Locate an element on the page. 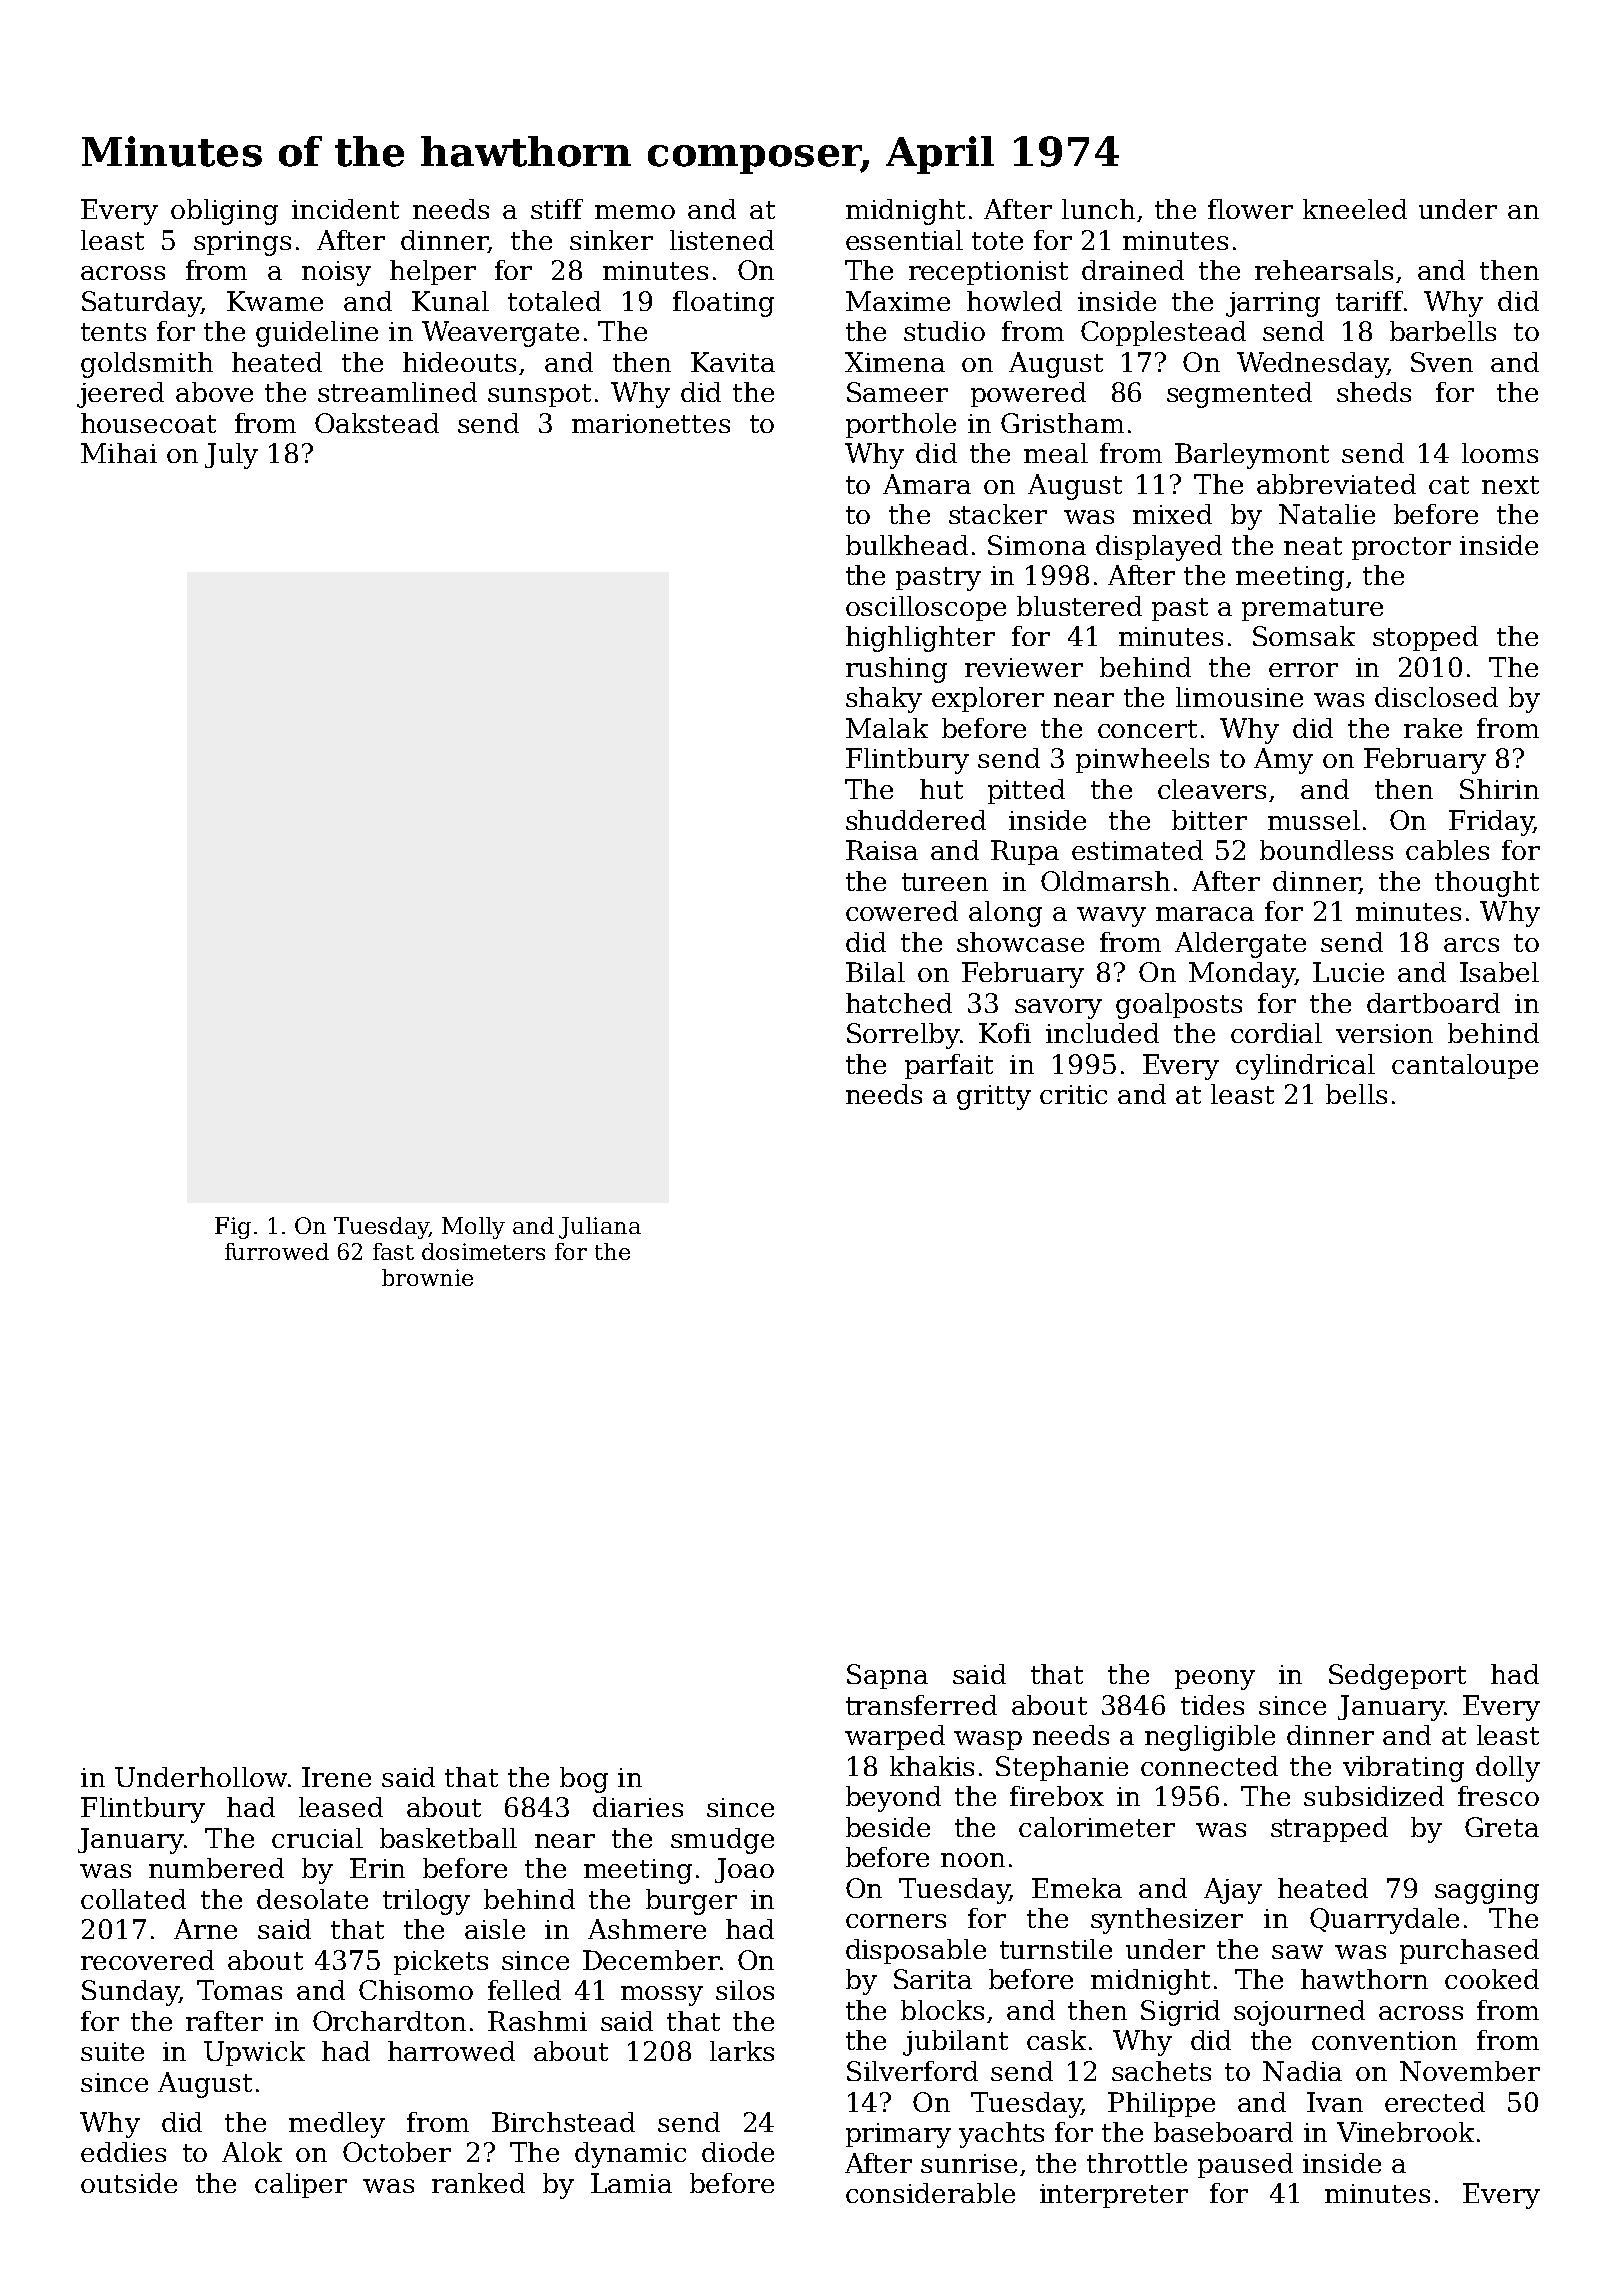 The image size is (1620, 2292). neat is located at coordinates (1313, 546).
